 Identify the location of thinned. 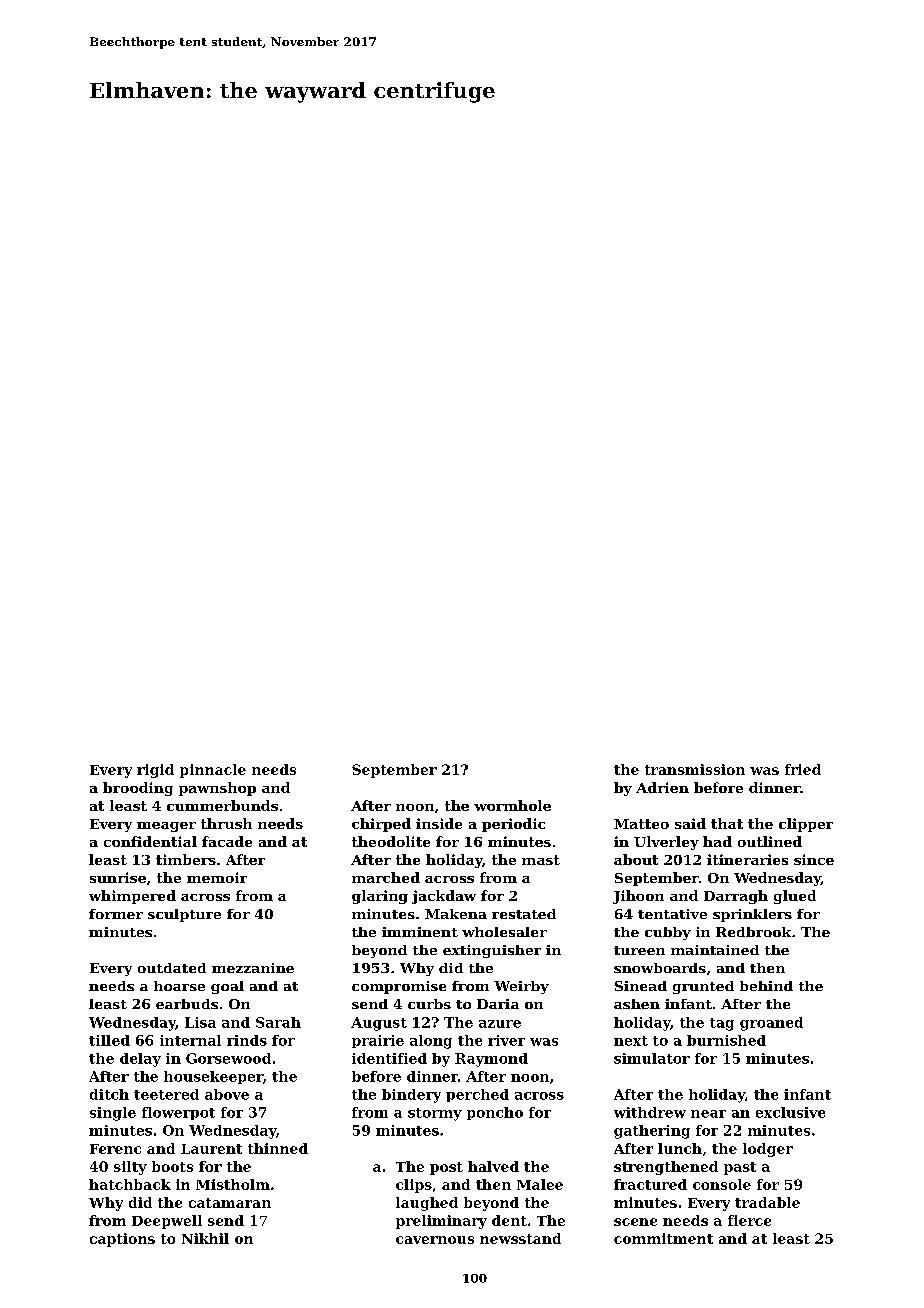
(278, 1148).
